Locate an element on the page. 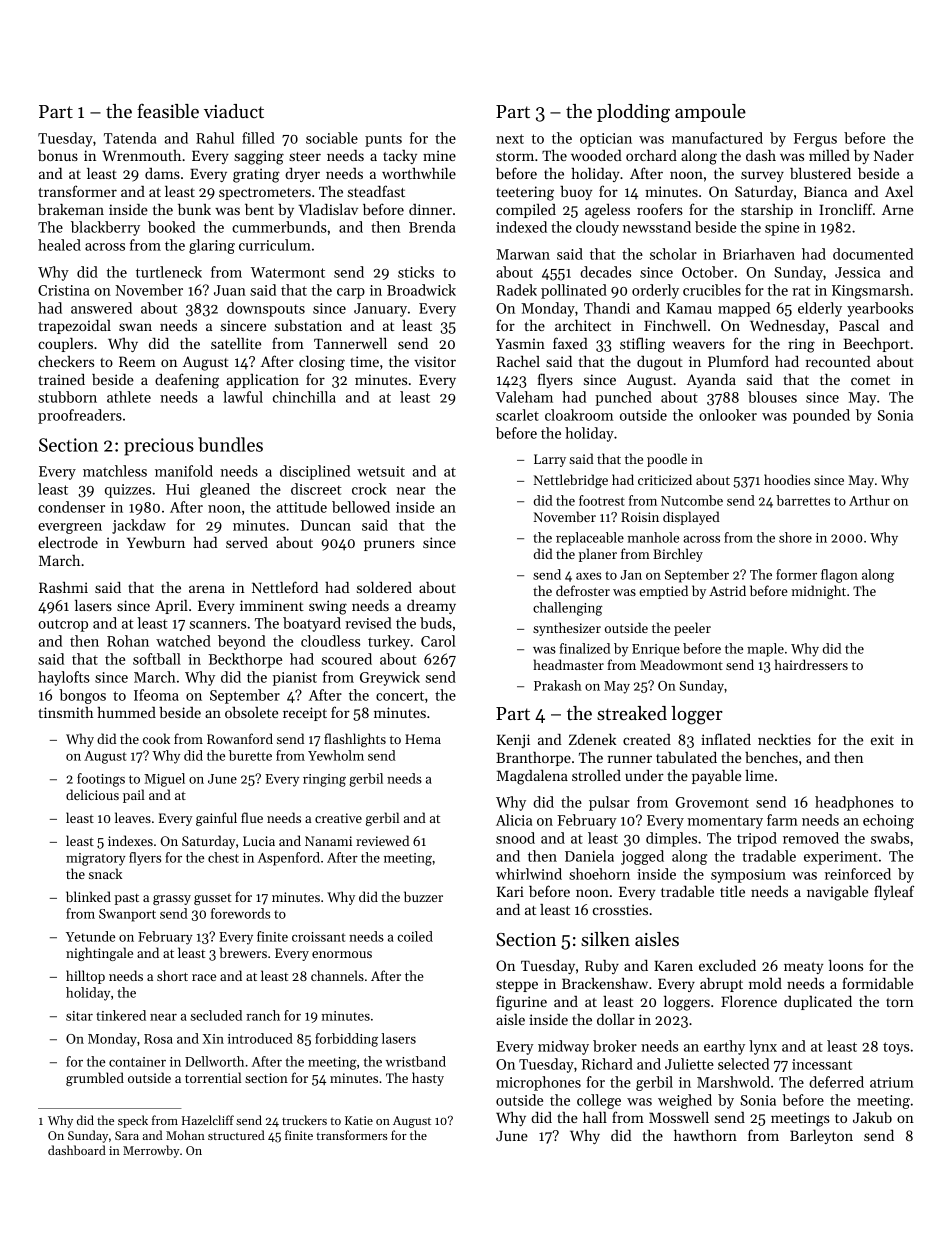 The height and width of the page is (1233, 952). visitor is located at coordinates (435, 361).
